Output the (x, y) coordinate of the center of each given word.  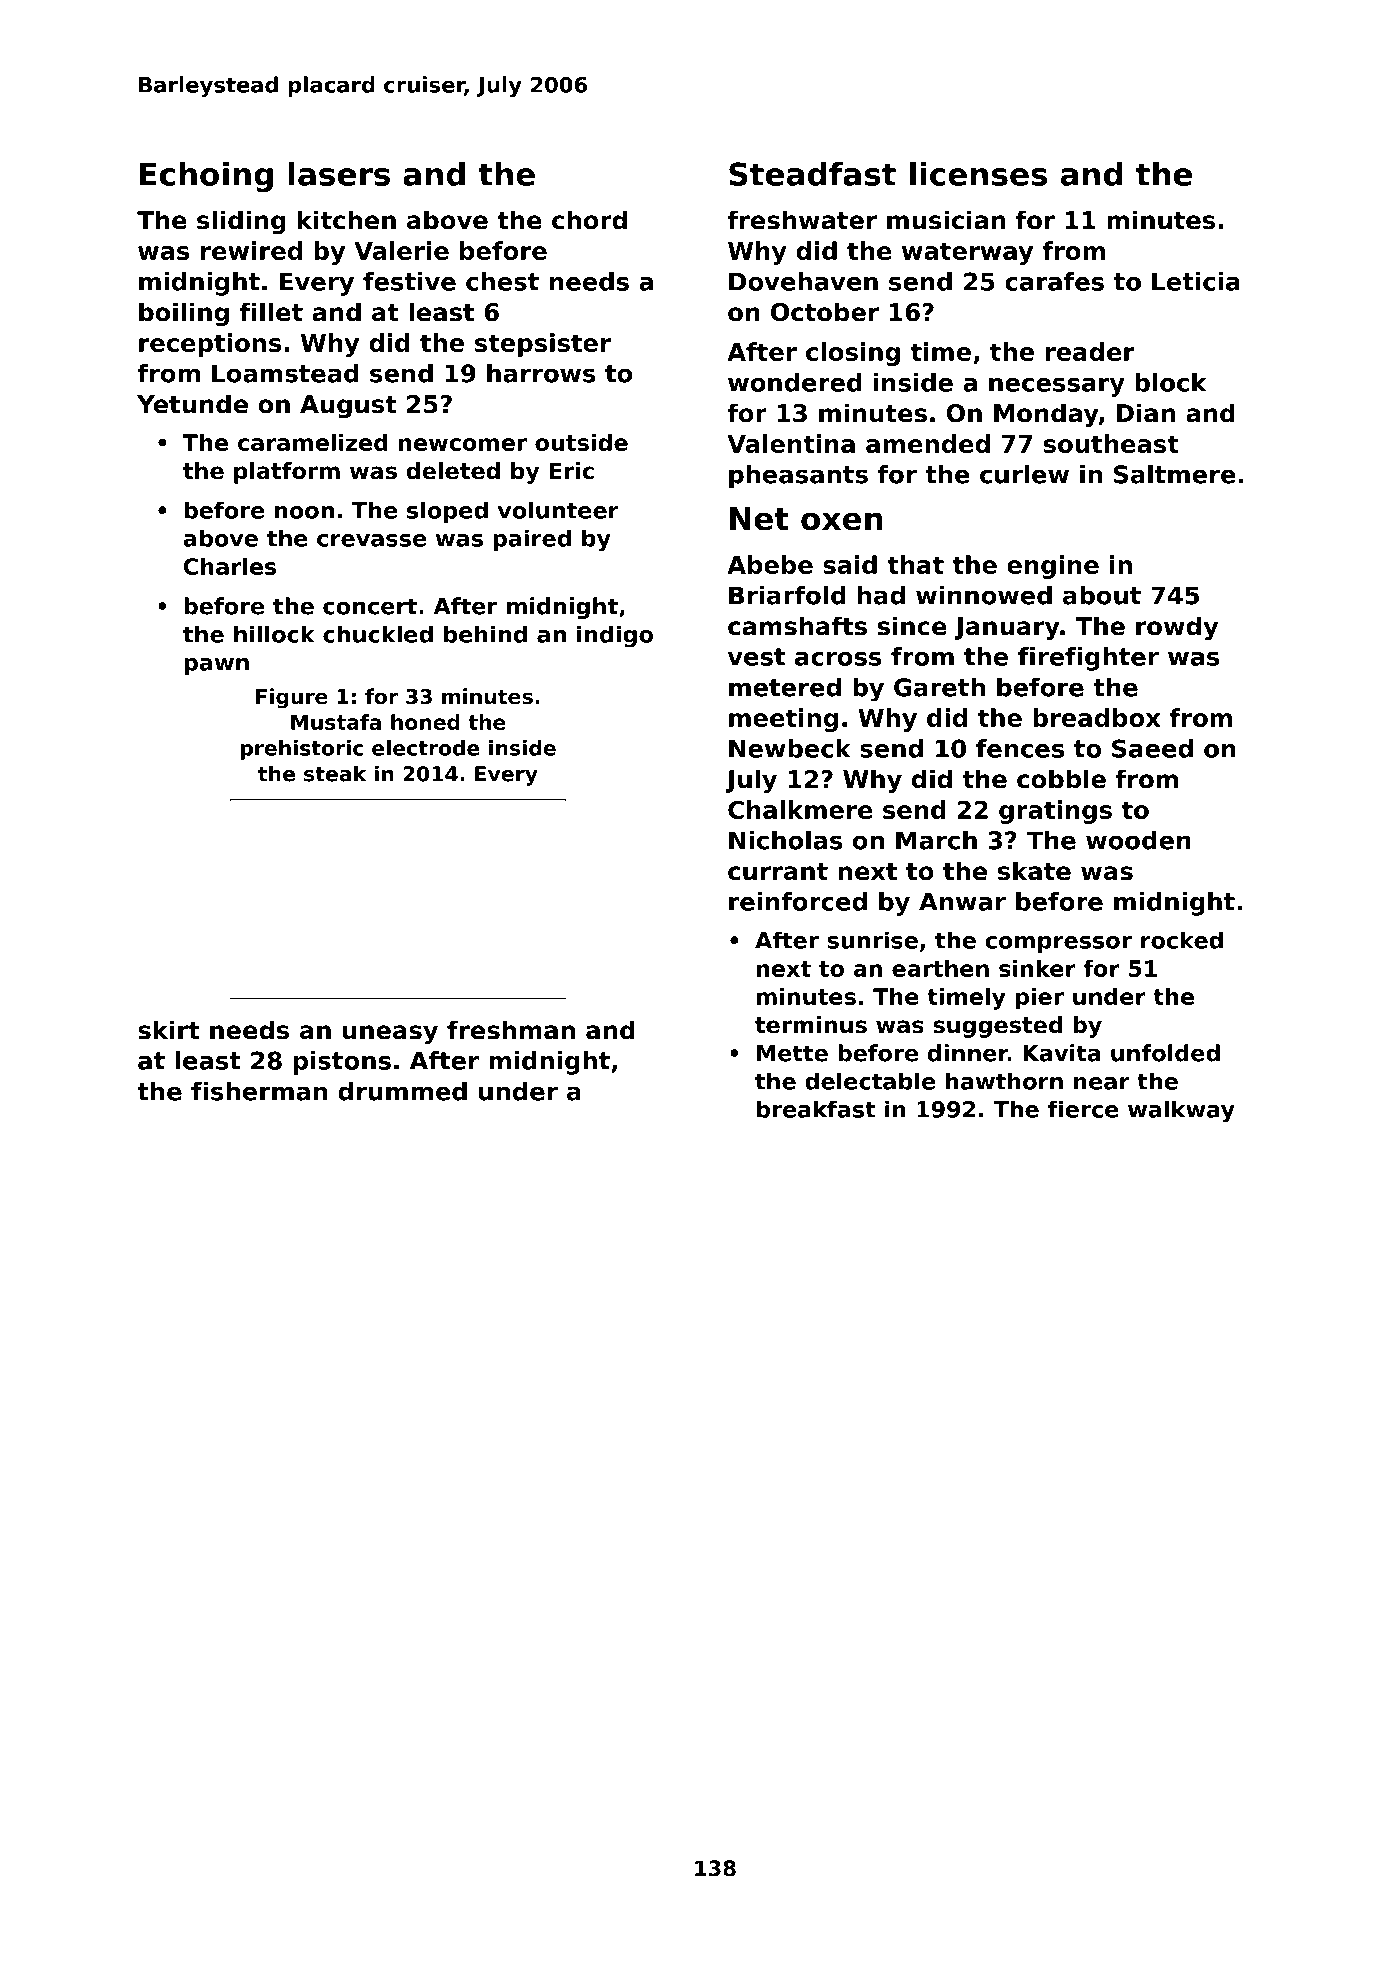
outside (581, 442)
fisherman (259, 1091)
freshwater (802, 220)
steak (335, 773)
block (1171, 382)
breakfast (816, 1109)
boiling (184, 314)
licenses (978, 174)
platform (287, 473)
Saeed (1152, 748)
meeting (783, 720)
